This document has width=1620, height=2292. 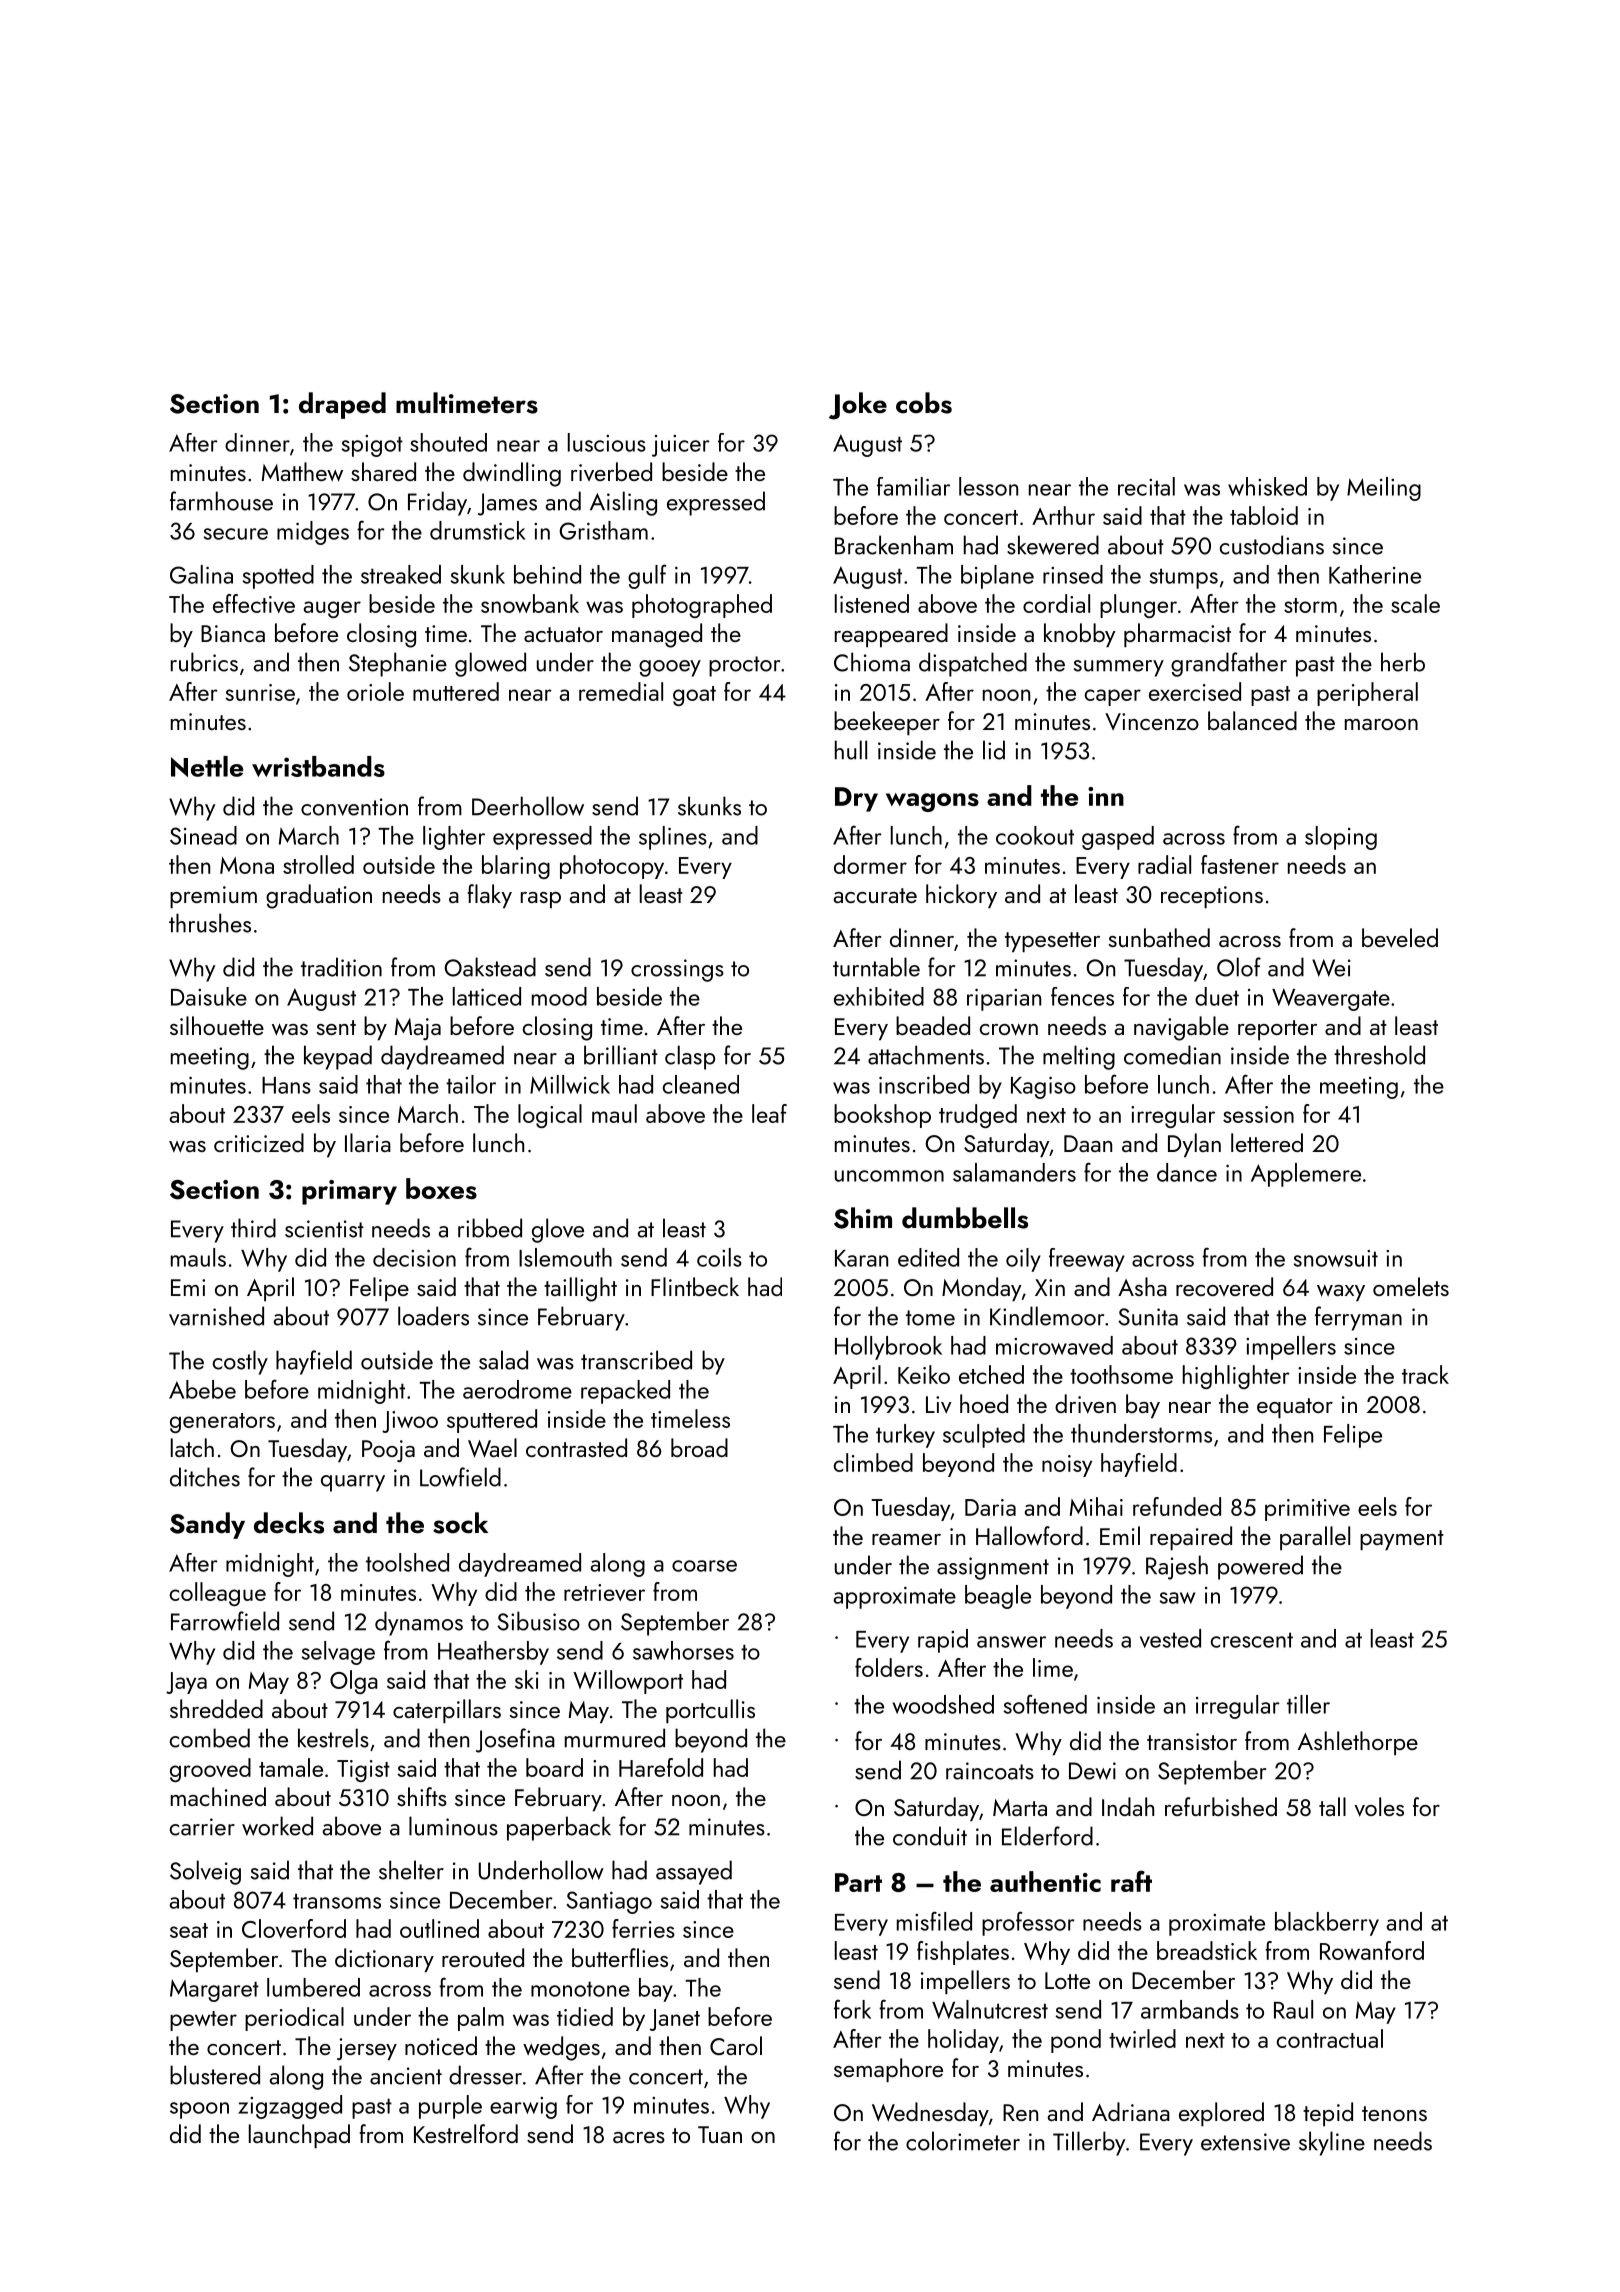 I want to click on Sandy, so click(x=207, y=1525).
